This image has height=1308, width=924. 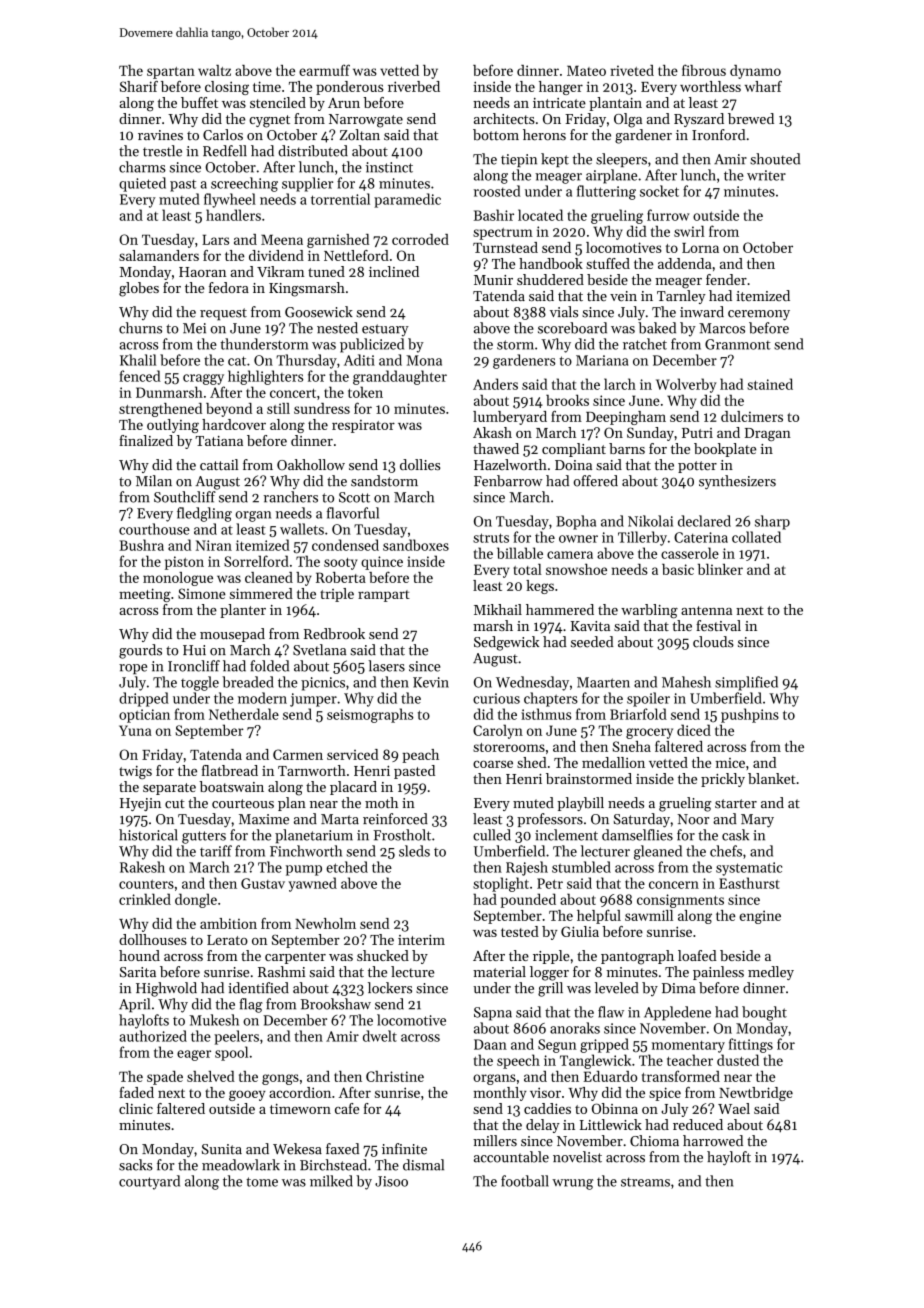 I want to click on stained, so click(x=770, y=384).
